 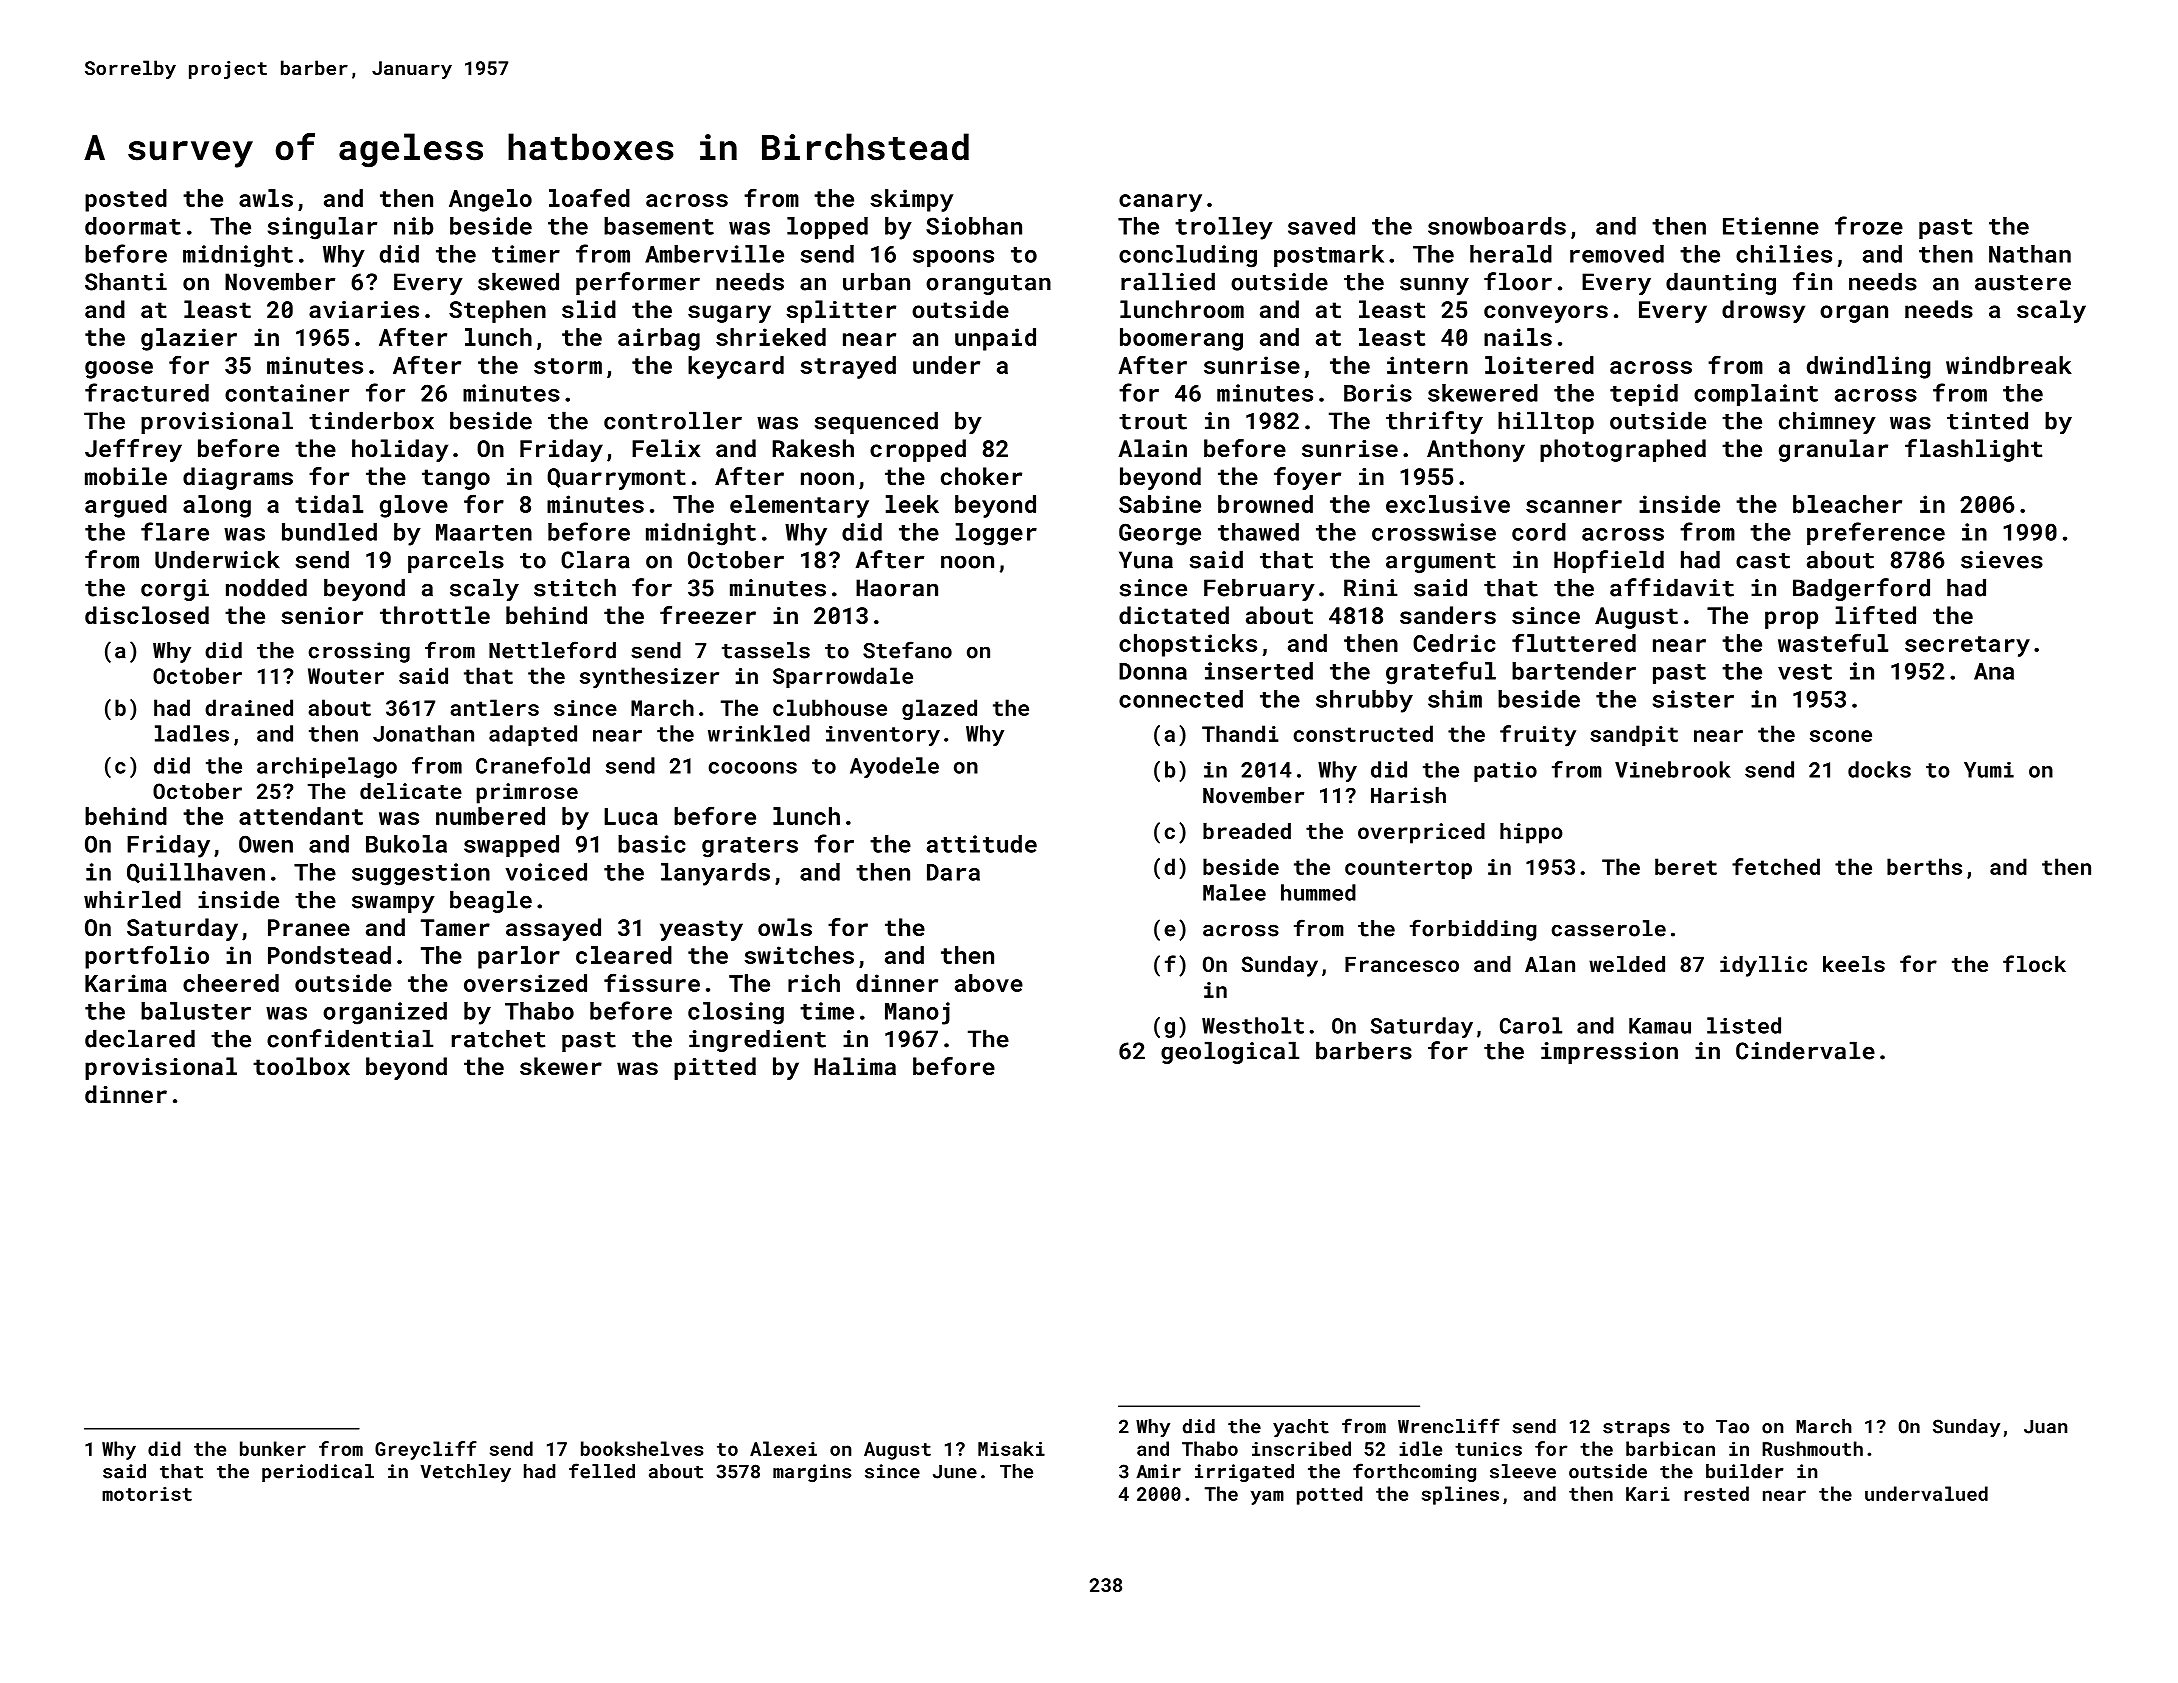 What do you see at coordinates (953, 258) in the screenshot?
I see `spoons` at bounding box center [953, 258].
